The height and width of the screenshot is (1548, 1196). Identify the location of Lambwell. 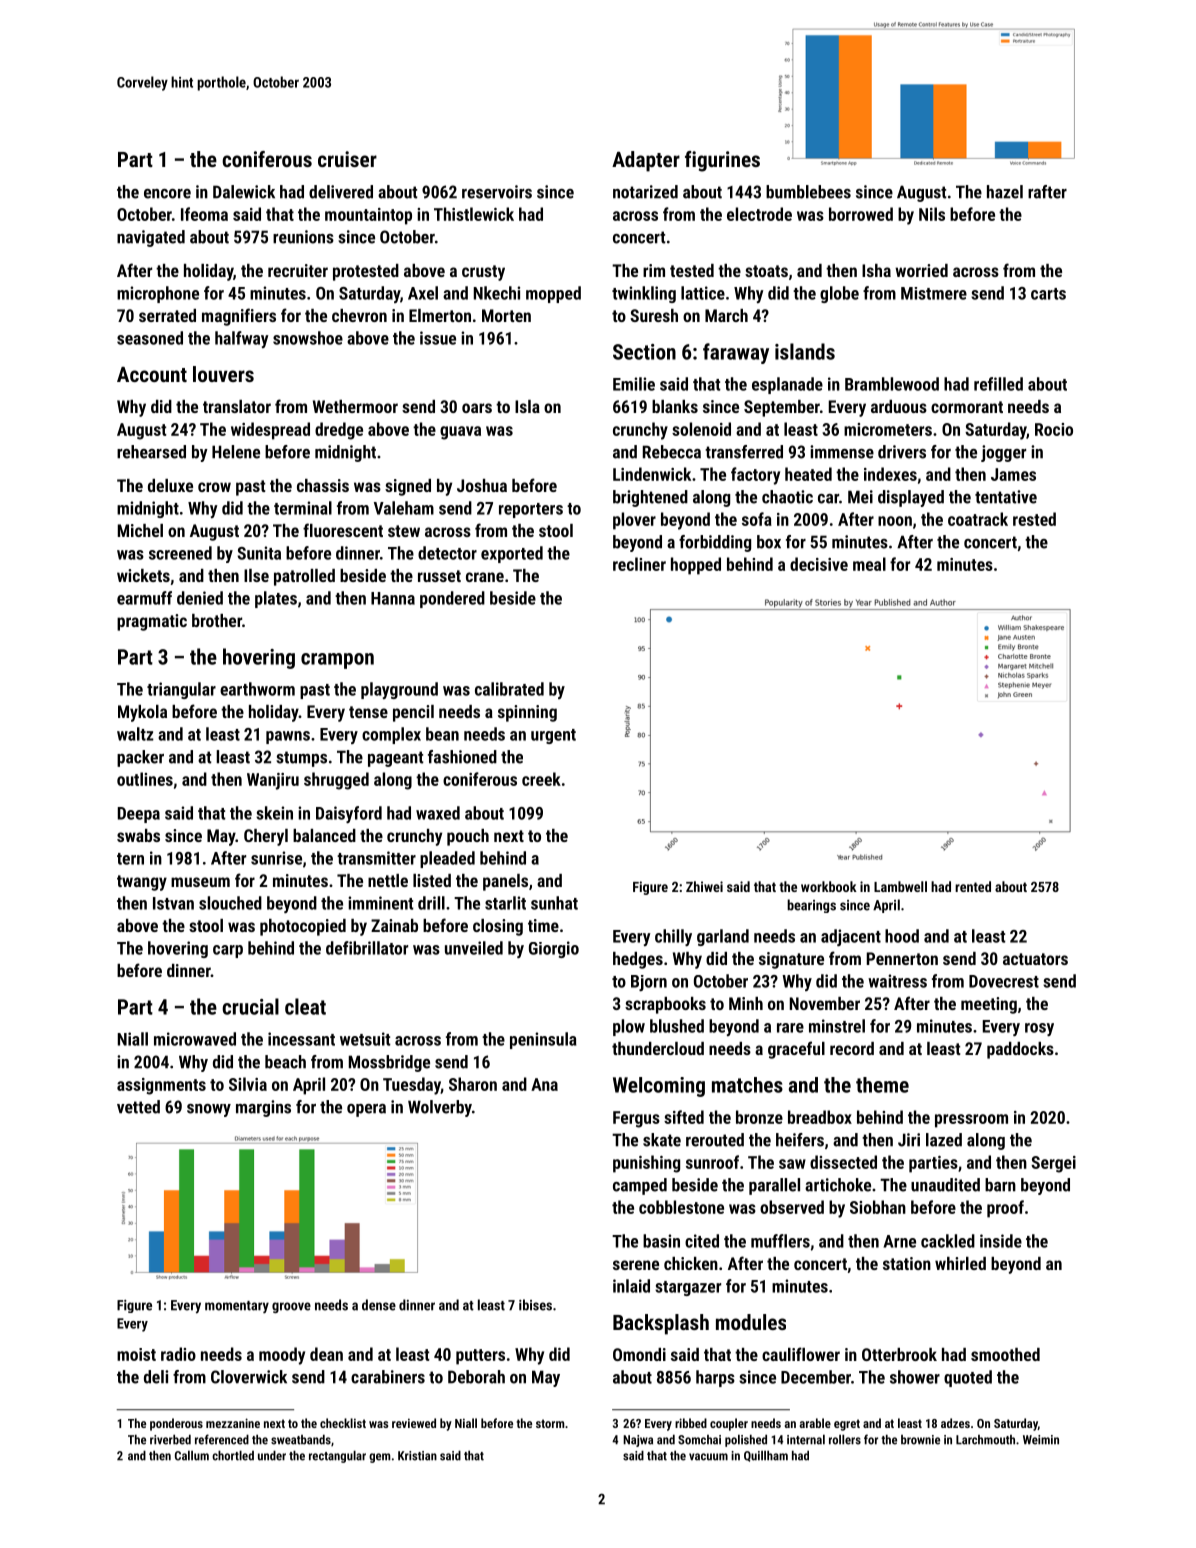
(900, 886).
